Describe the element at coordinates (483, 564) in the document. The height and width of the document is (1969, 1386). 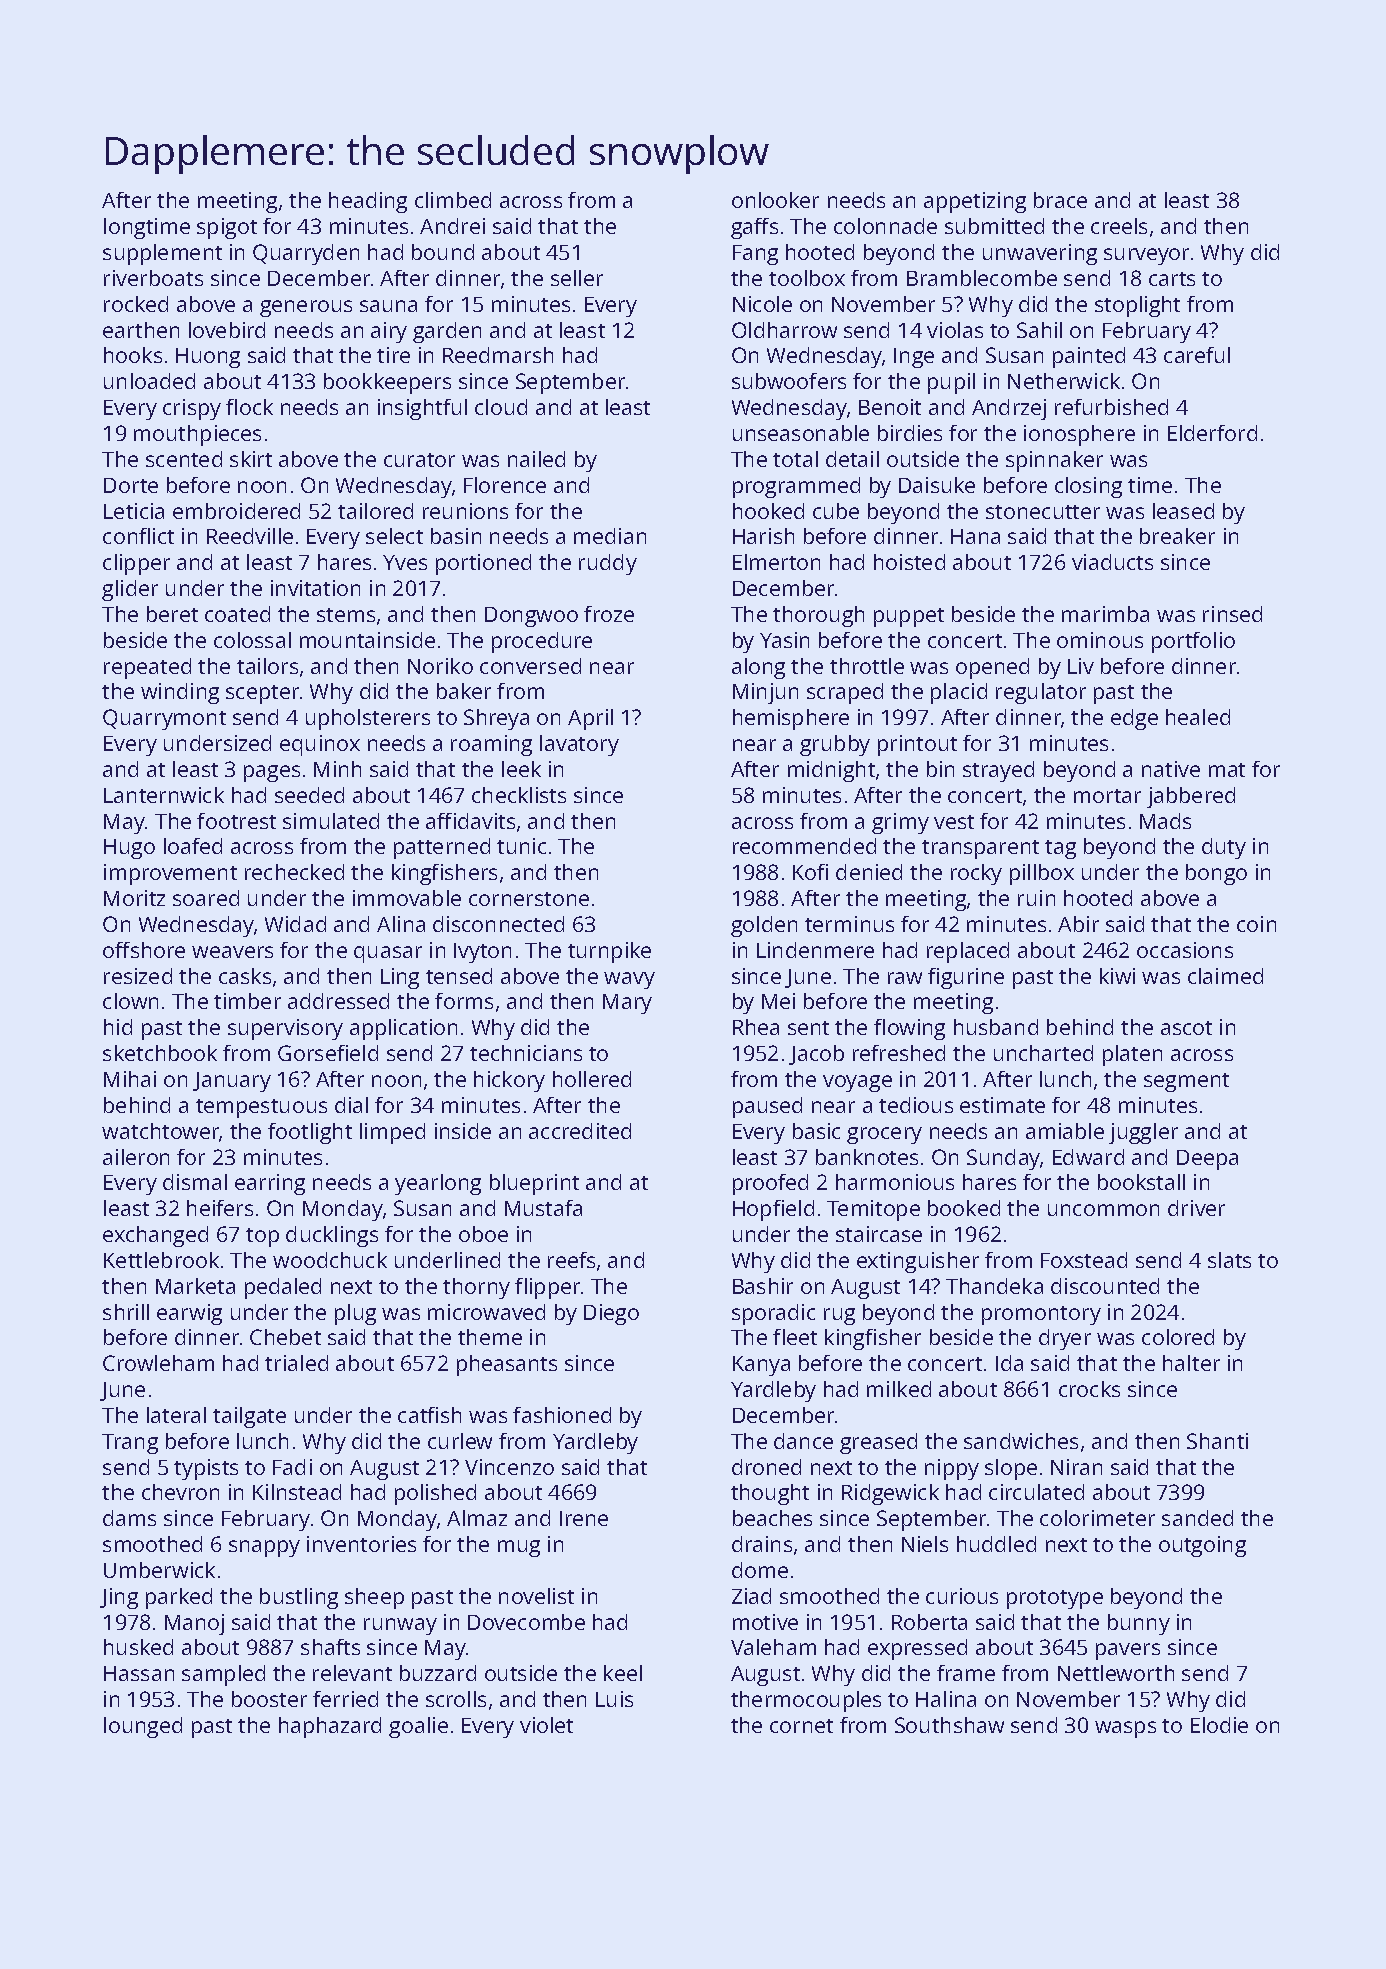
I see `portioned` at that location.
